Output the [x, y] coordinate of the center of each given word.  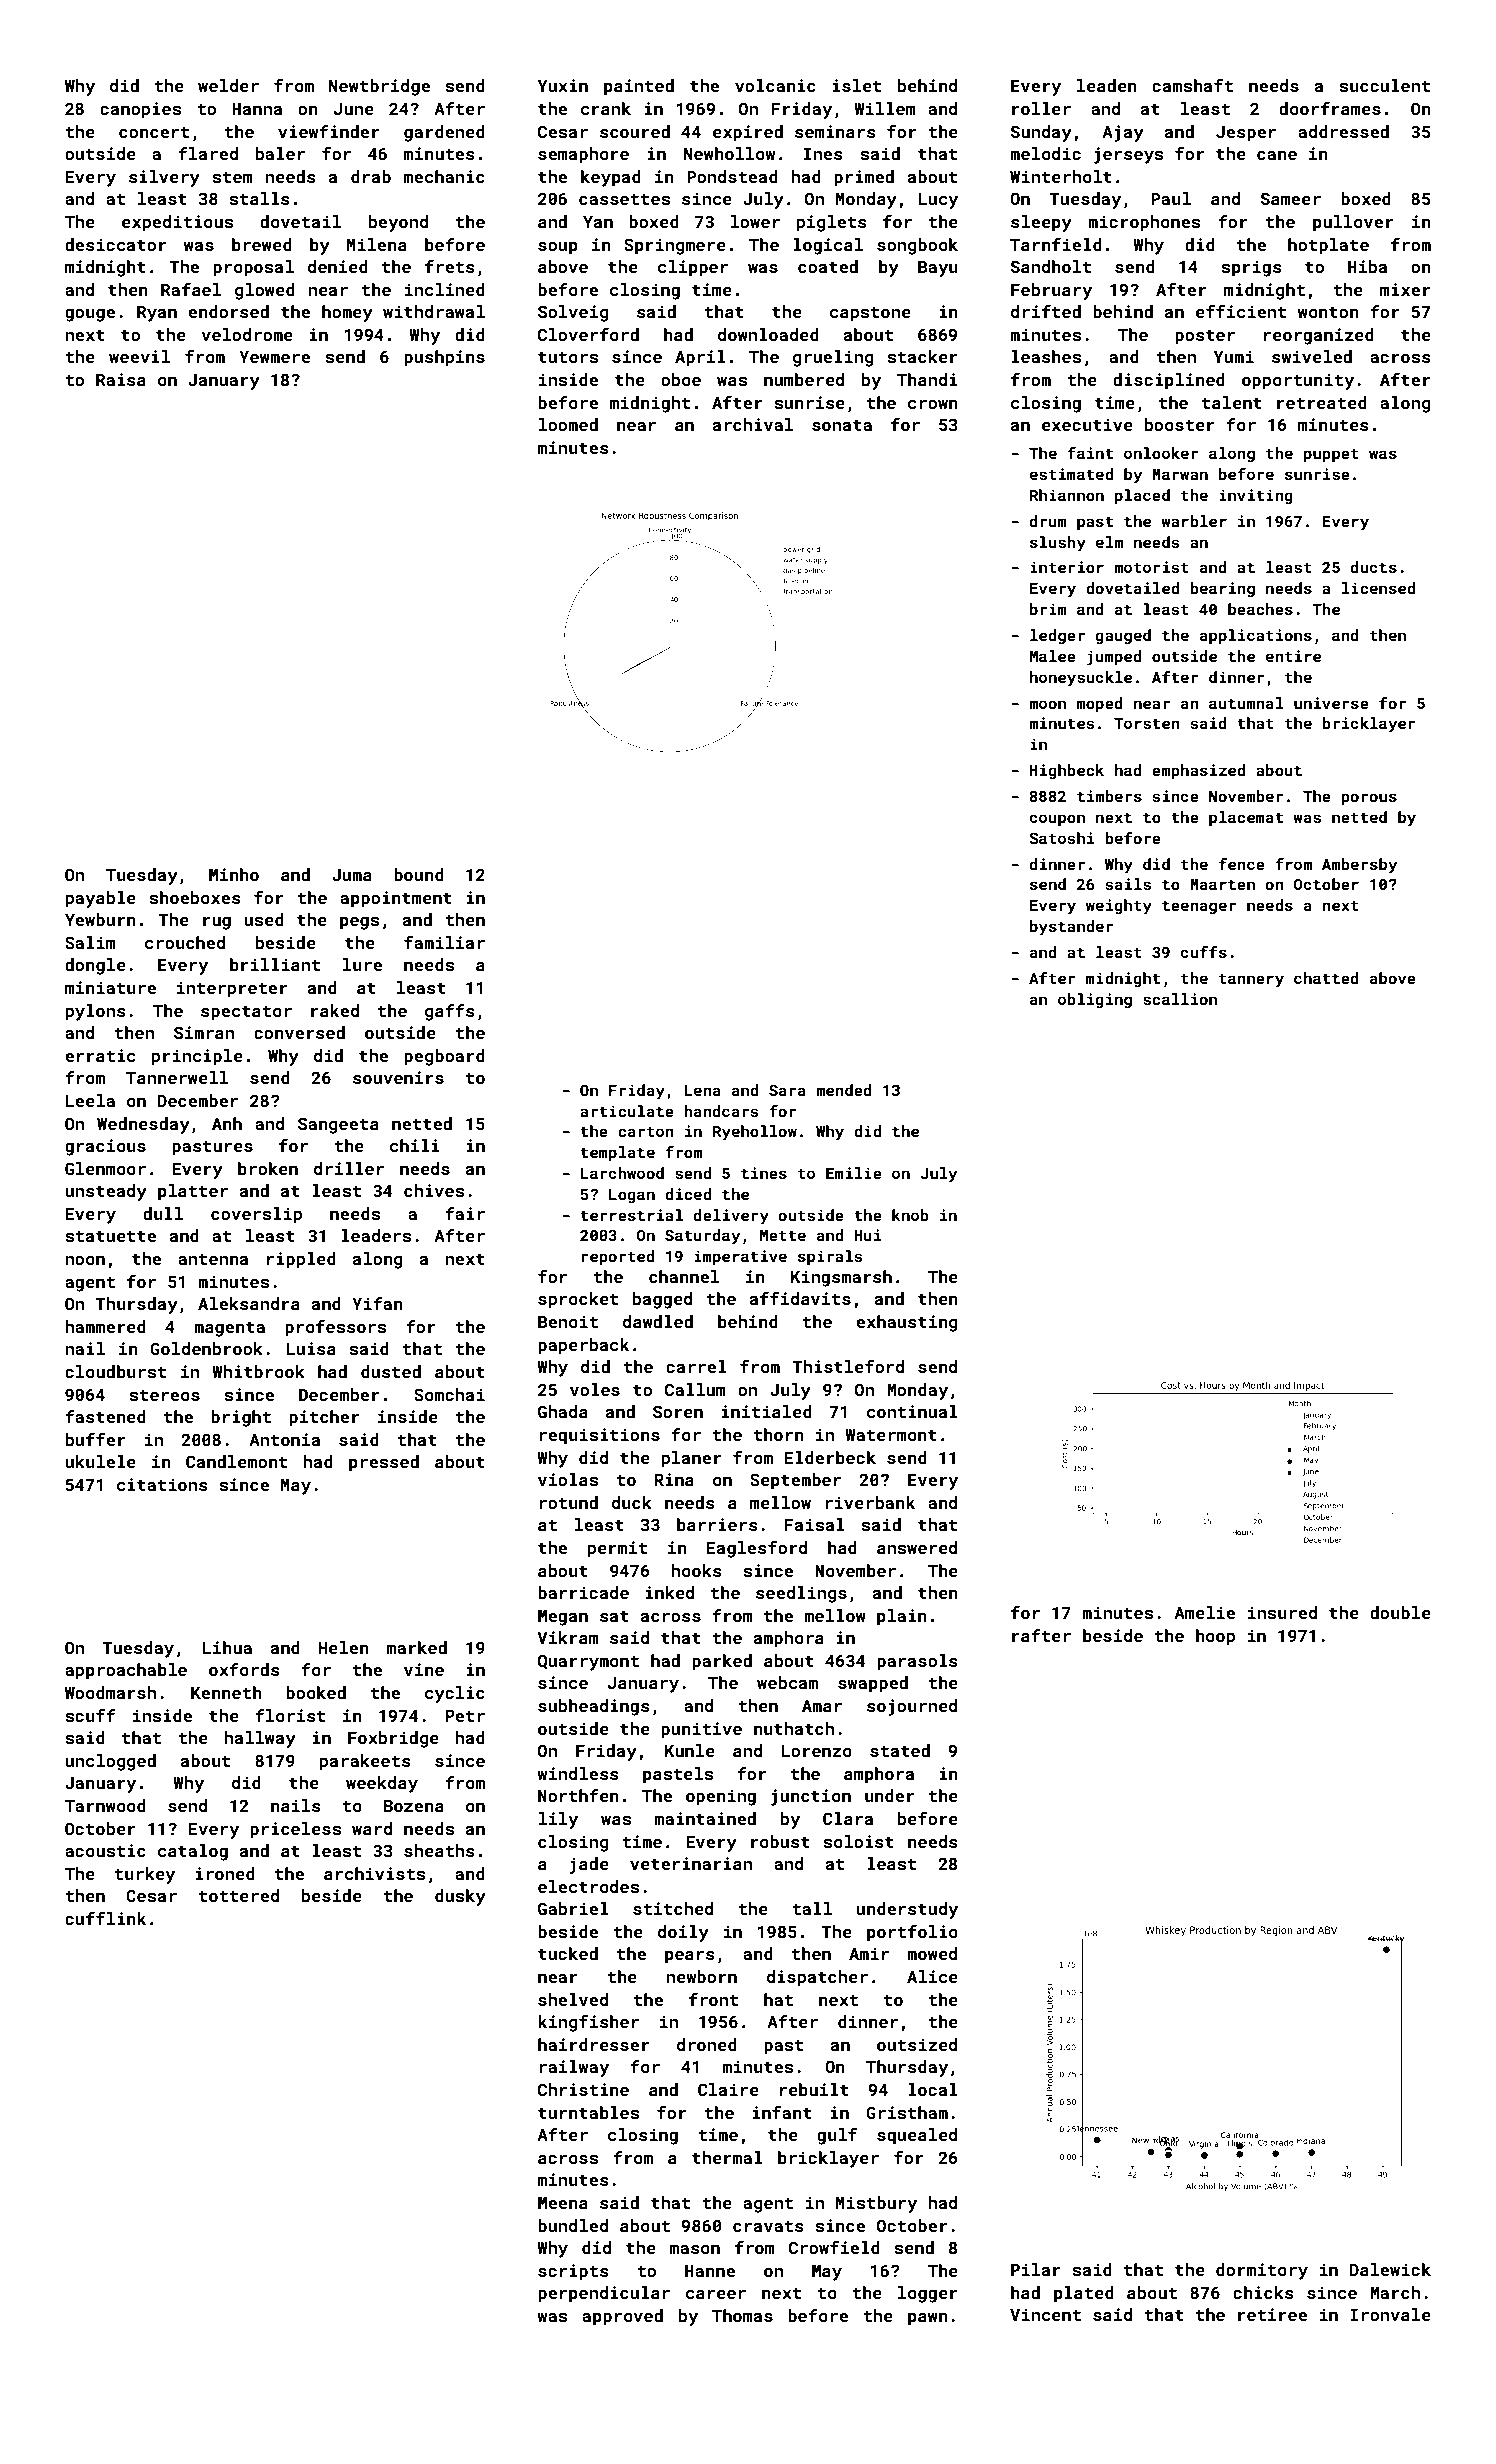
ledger [1057, 637]
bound [419, 874]
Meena [563, 2203]
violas [568, 1479]
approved [622, 2317]
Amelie [1204, 1612]
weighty [1119, 907]
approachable [126, 1671]
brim [1048, 609]
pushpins [444, 358]
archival [753, 424]
